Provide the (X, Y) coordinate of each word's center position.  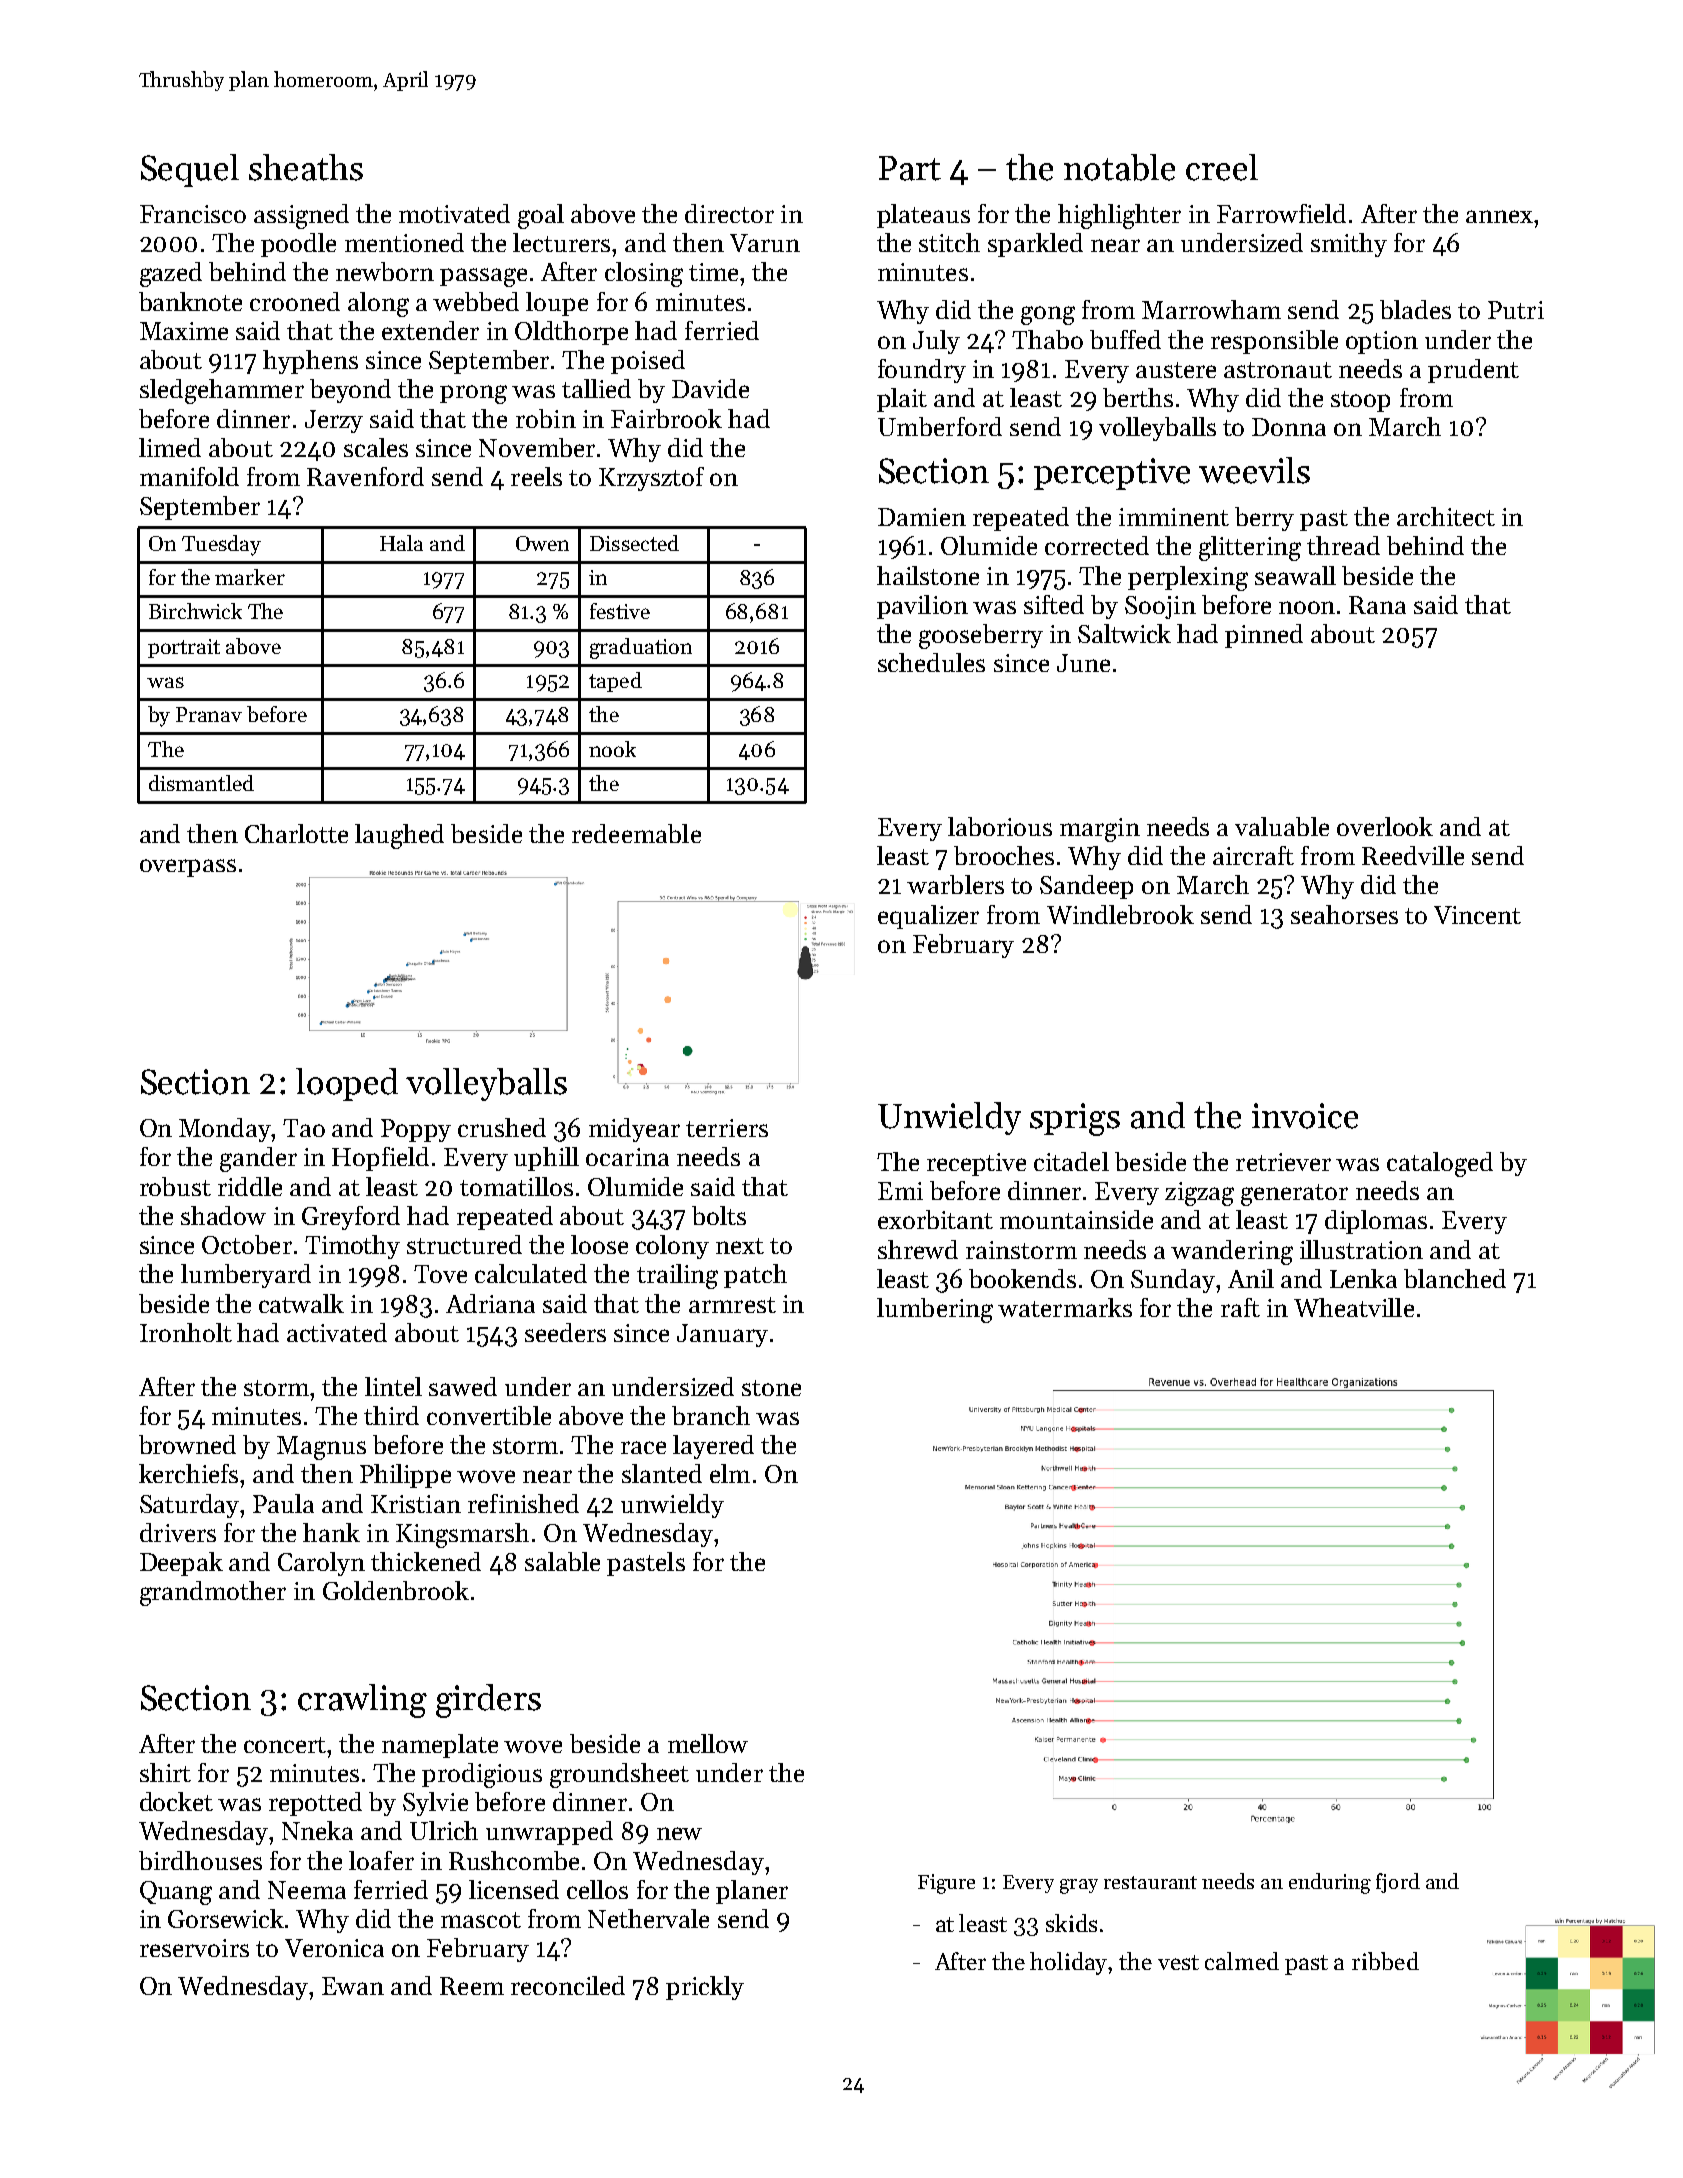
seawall (1295, 575)
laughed (399, 836)
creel (1222, 167)
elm (730, 1473)
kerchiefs (190, 1473)
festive (620, 611)
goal (541, 216)
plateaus (923, 216)
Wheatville (1354, 1307)
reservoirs (194, 1948)
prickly (705, 1988)
